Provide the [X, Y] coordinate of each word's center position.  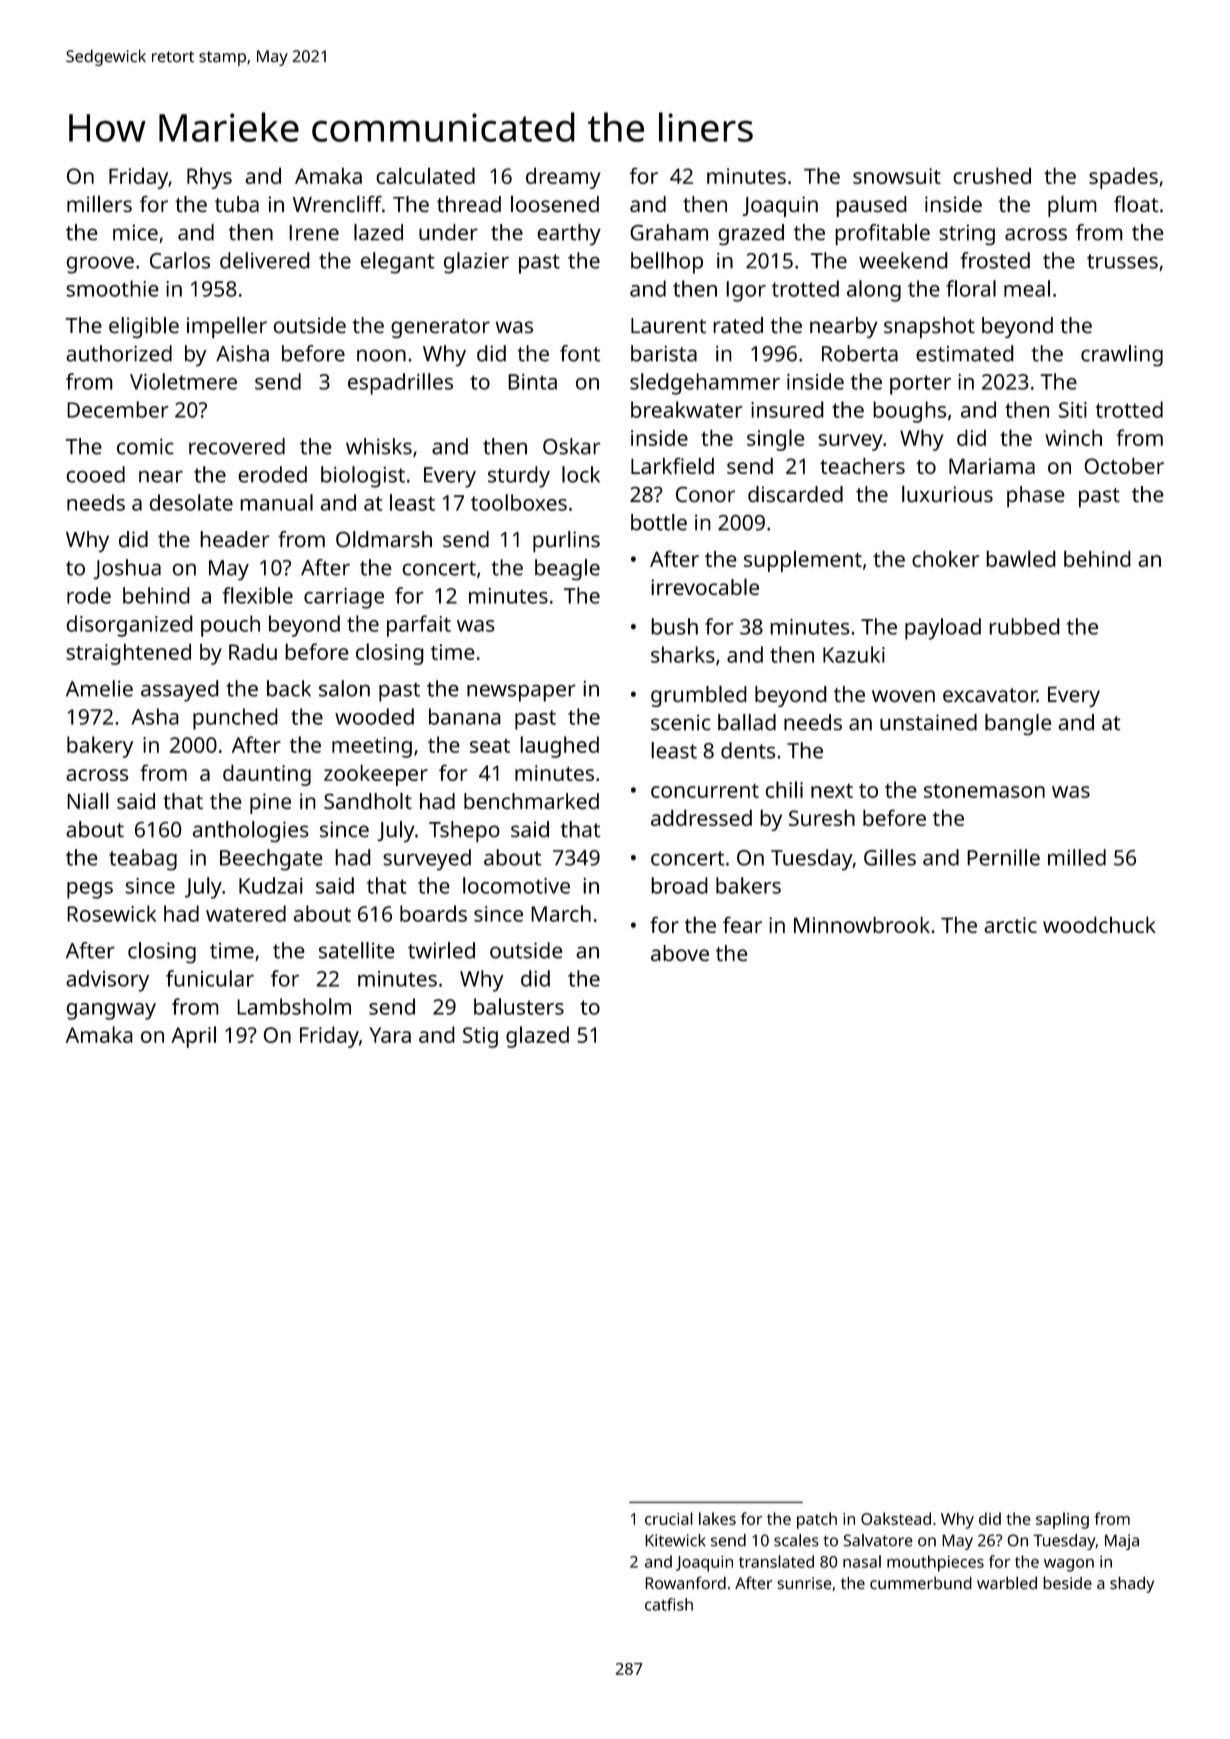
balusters [519, 1006]
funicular [210, 978]
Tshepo [464, 832]
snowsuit [897, 176]
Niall [88, 800]
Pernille [1003, 857]
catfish [669, 1604]
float [1136, 203]
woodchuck [1099, 924]
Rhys [209, 178]
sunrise [804, 1583]
